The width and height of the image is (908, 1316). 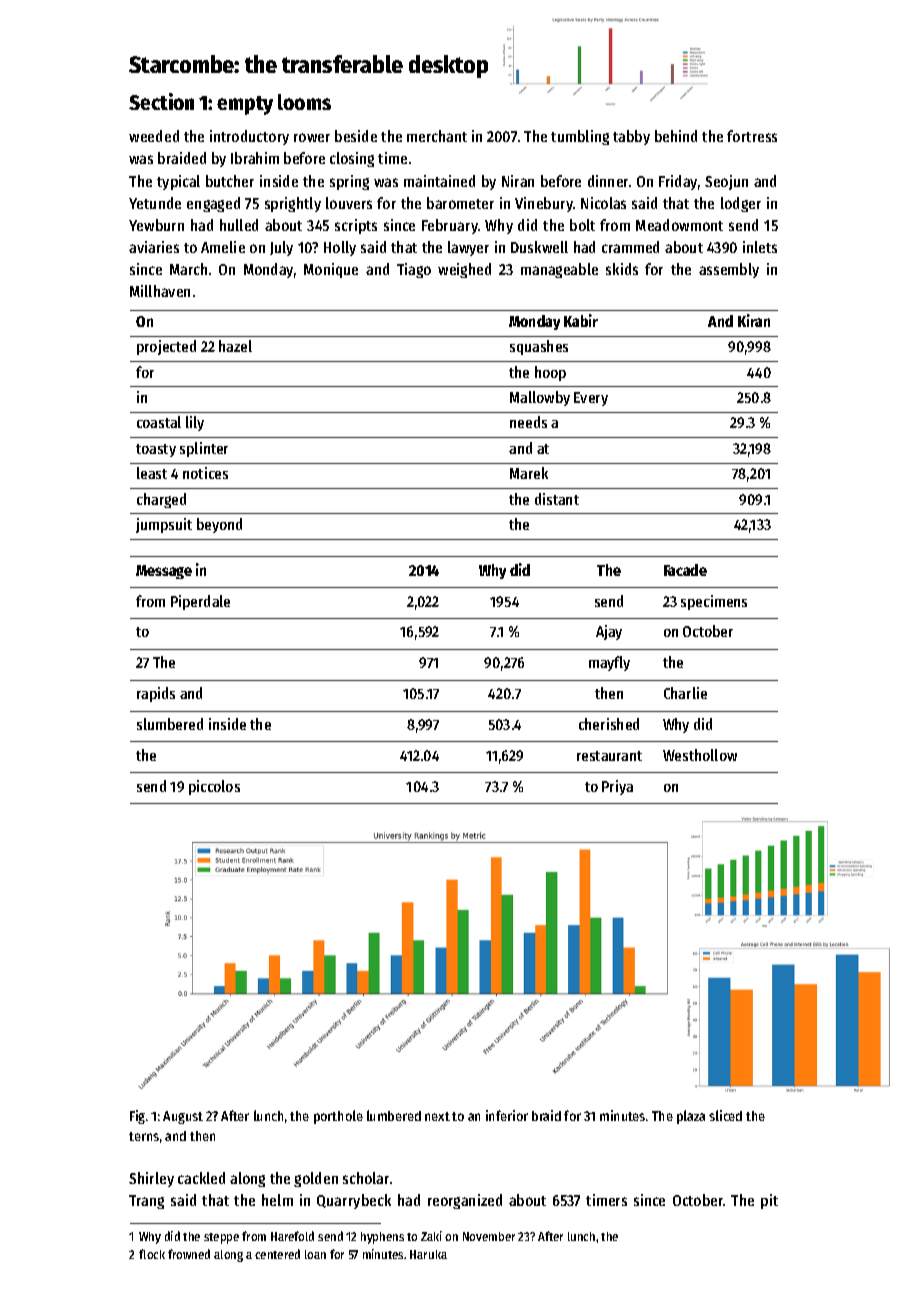 What do you see at coordinates (769, 1201) in the image?
I see `pit` at bounding box center [769, 1201].
